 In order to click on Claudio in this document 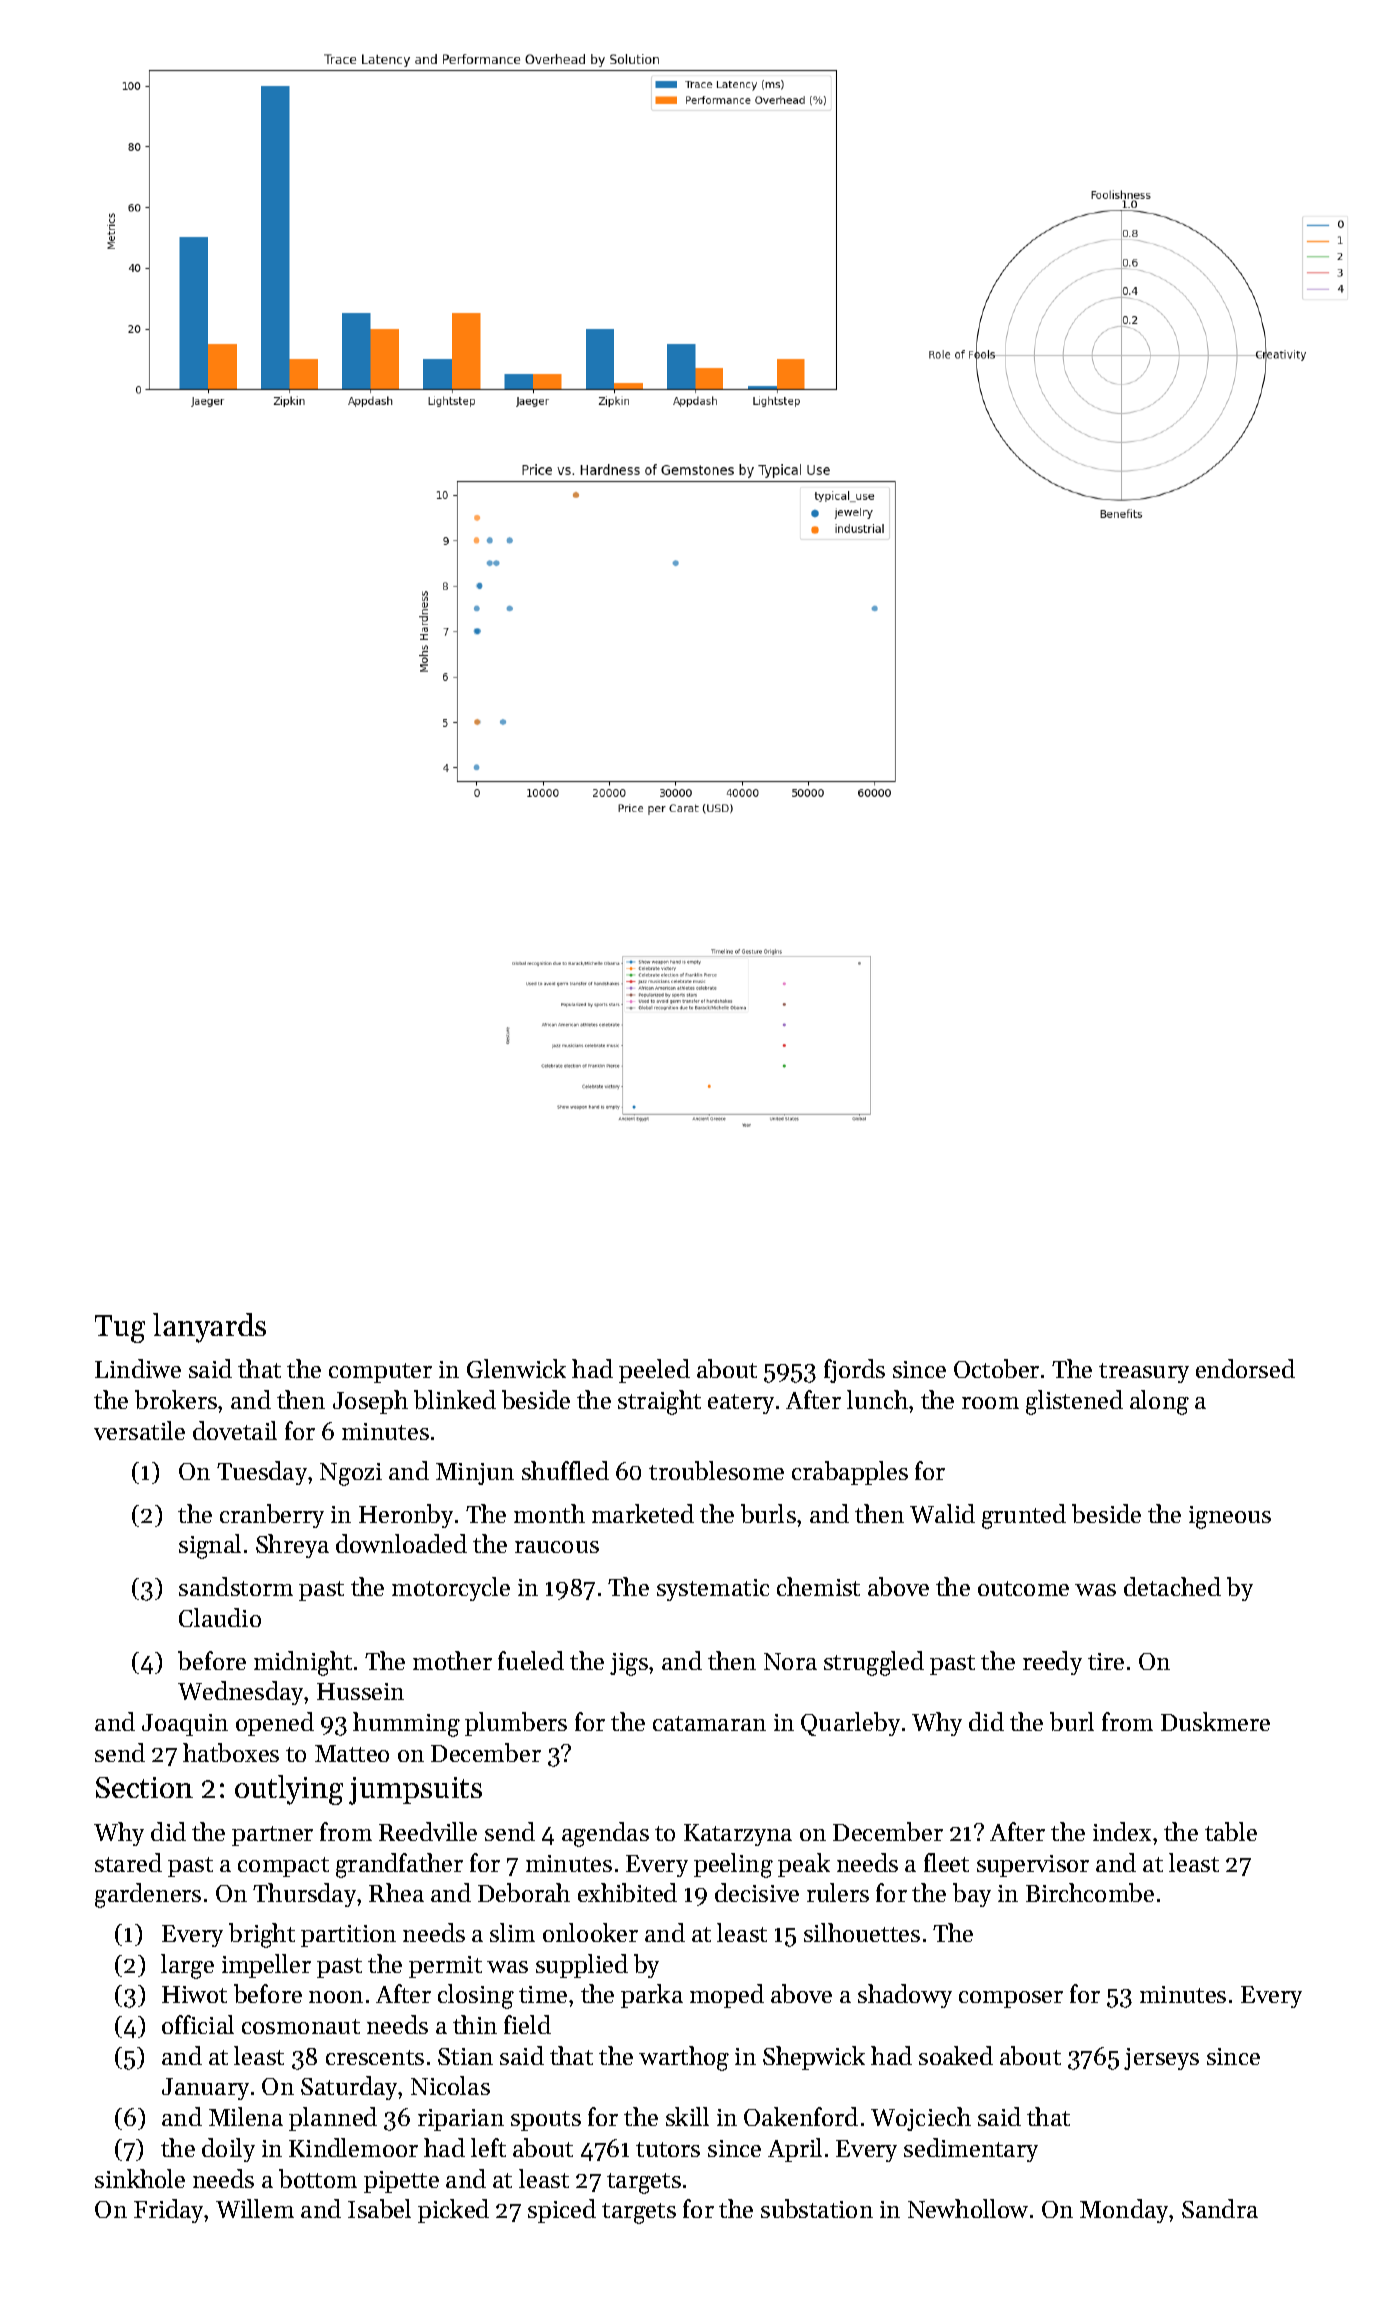, I will do `click(220, 1617)`.
